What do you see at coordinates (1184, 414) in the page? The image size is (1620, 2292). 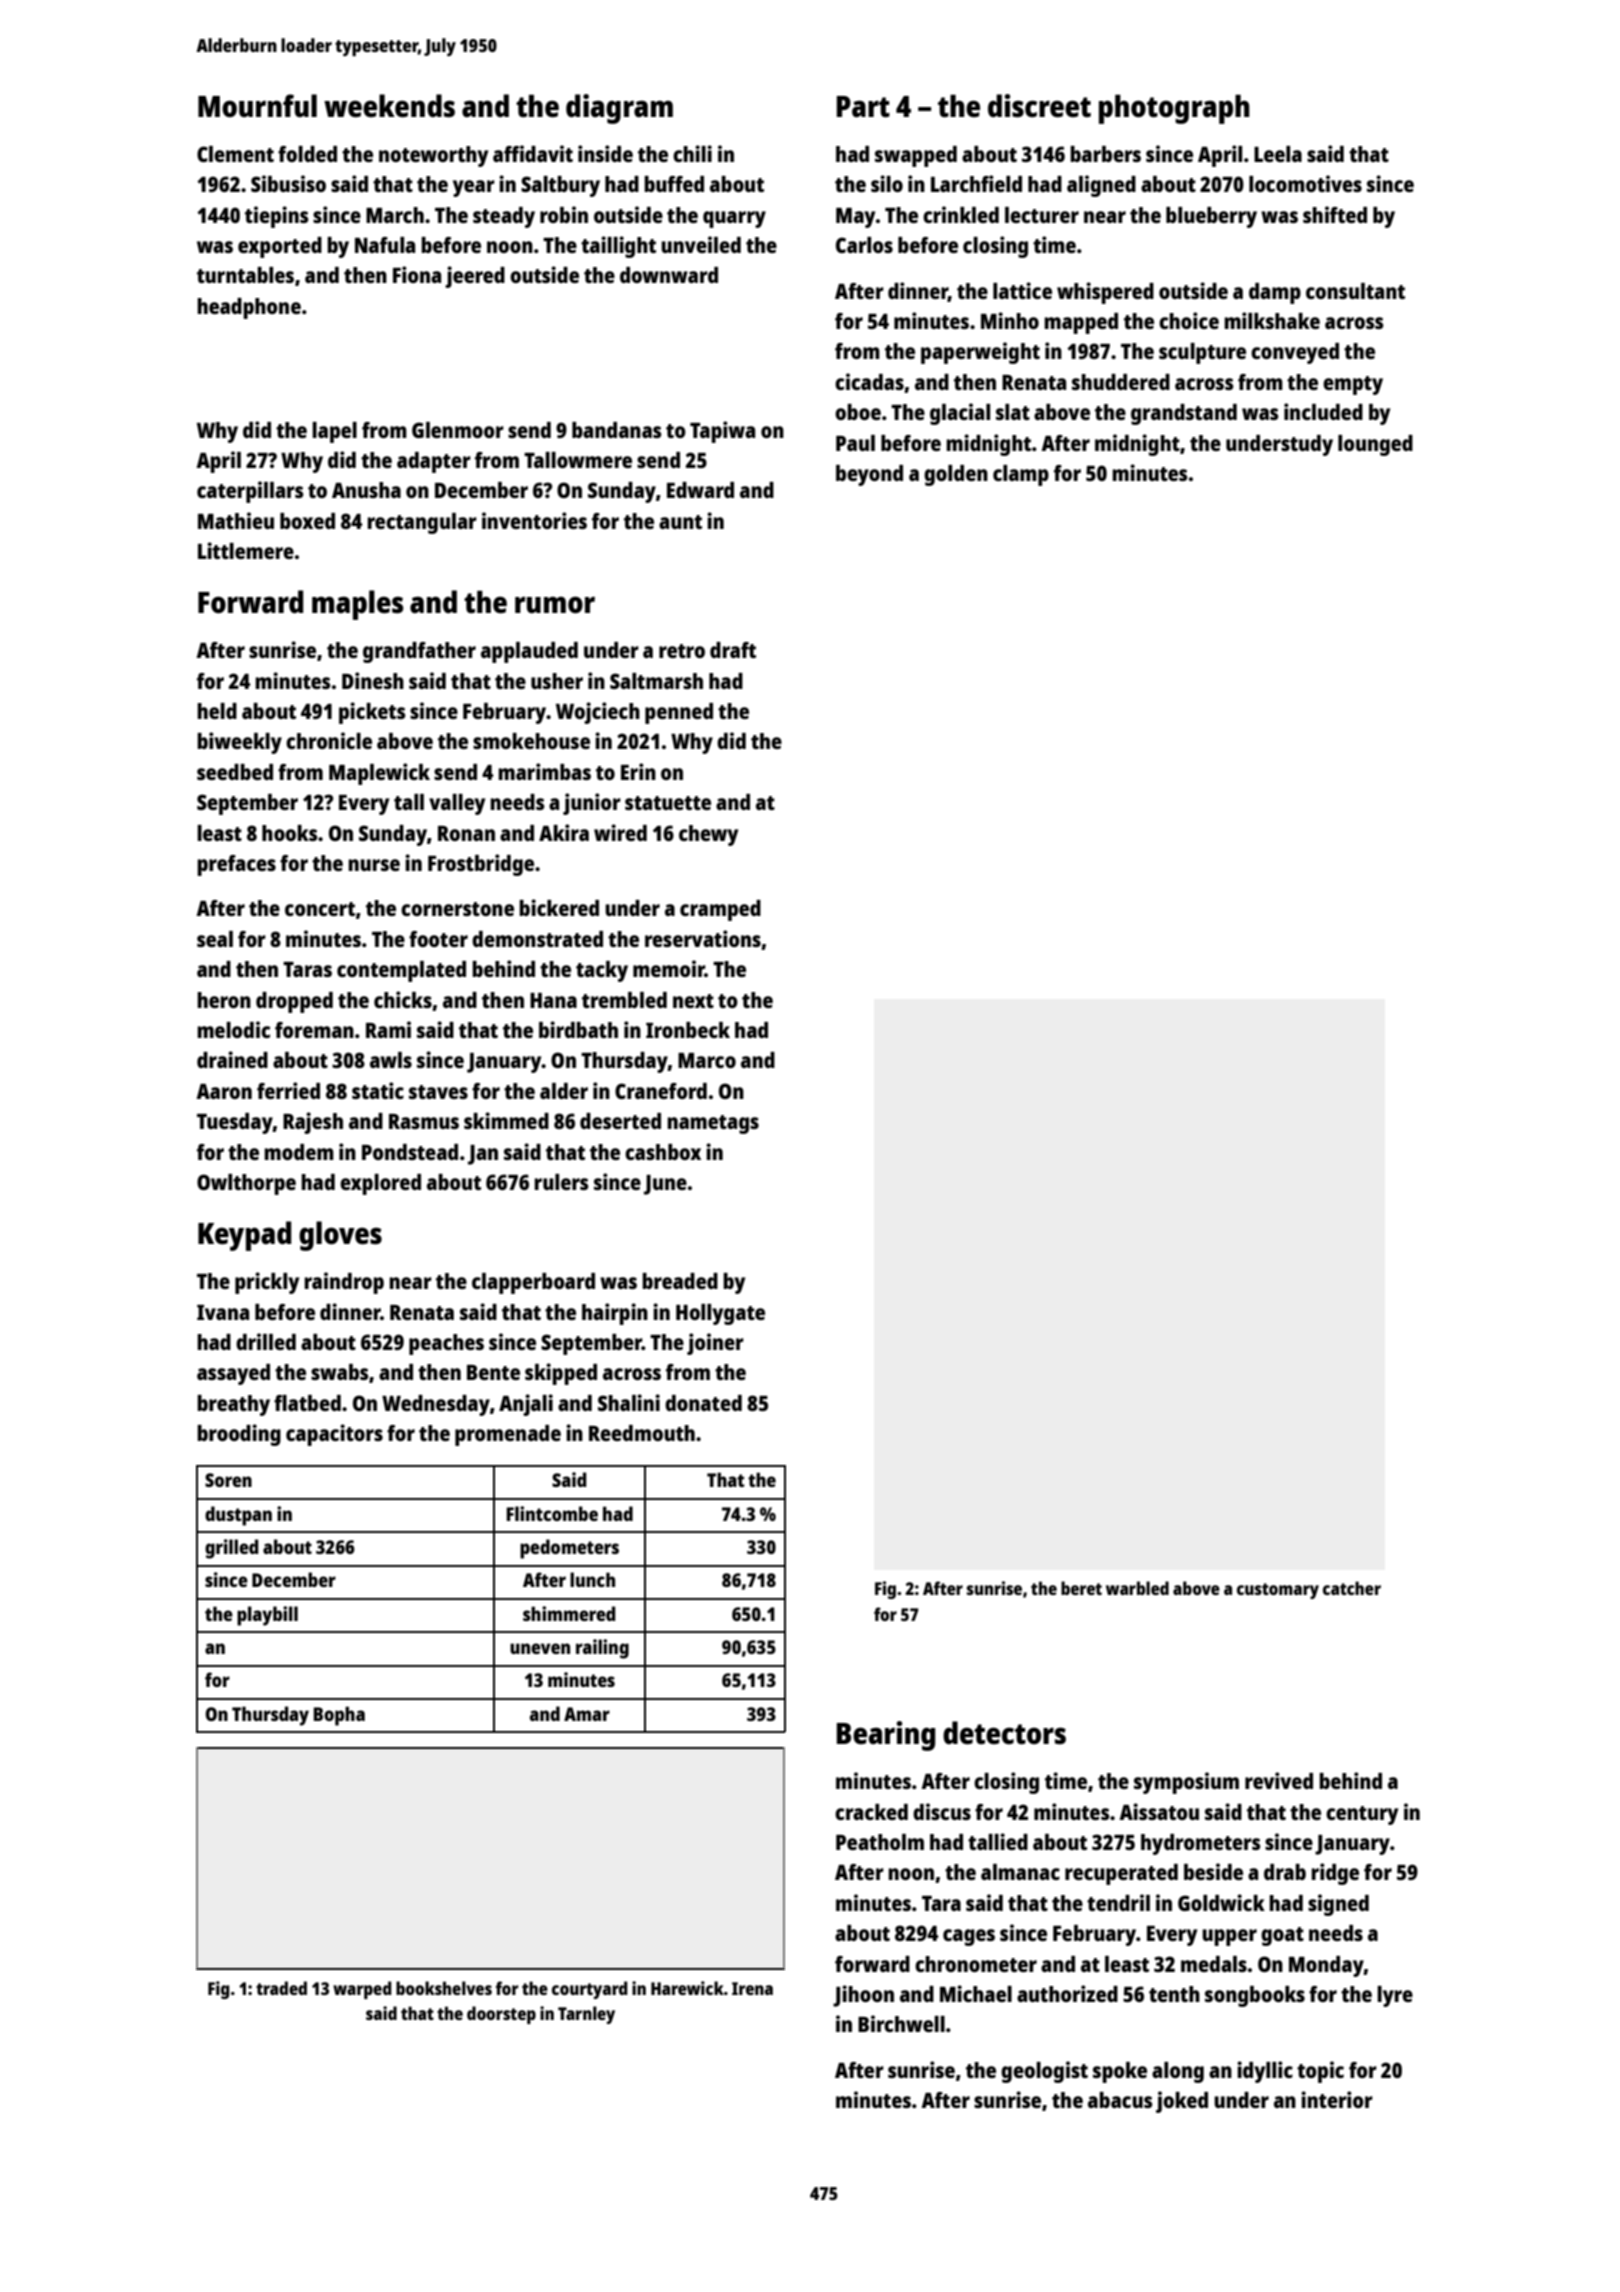 I see `grandstand` at bounding box center [1184, 414].
